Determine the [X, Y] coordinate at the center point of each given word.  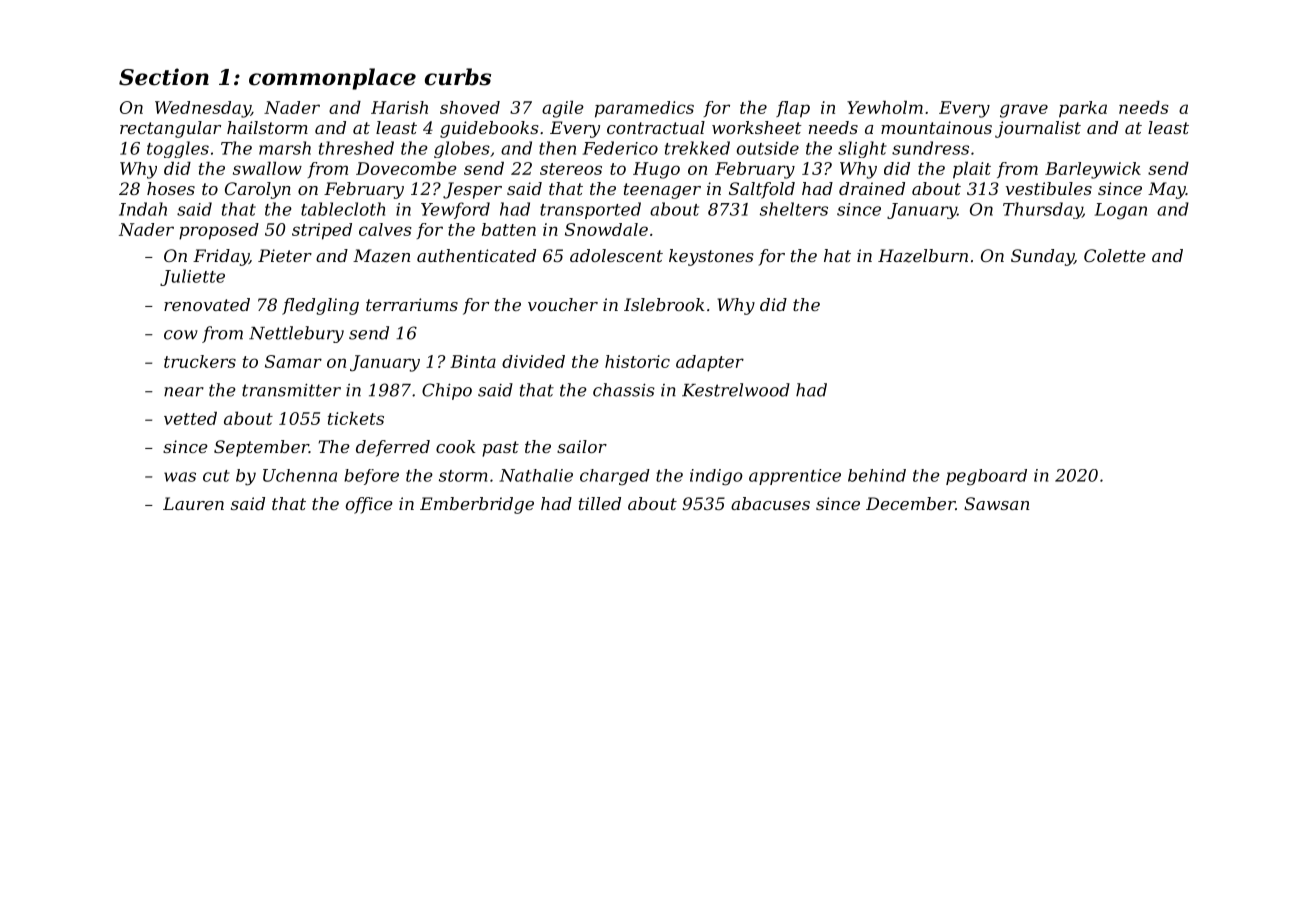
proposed [219, 231]
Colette [1115, 255]
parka [1083, 109]
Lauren [193, 503]
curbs [458, 77]
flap [793, 109]
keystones [711, 257]
